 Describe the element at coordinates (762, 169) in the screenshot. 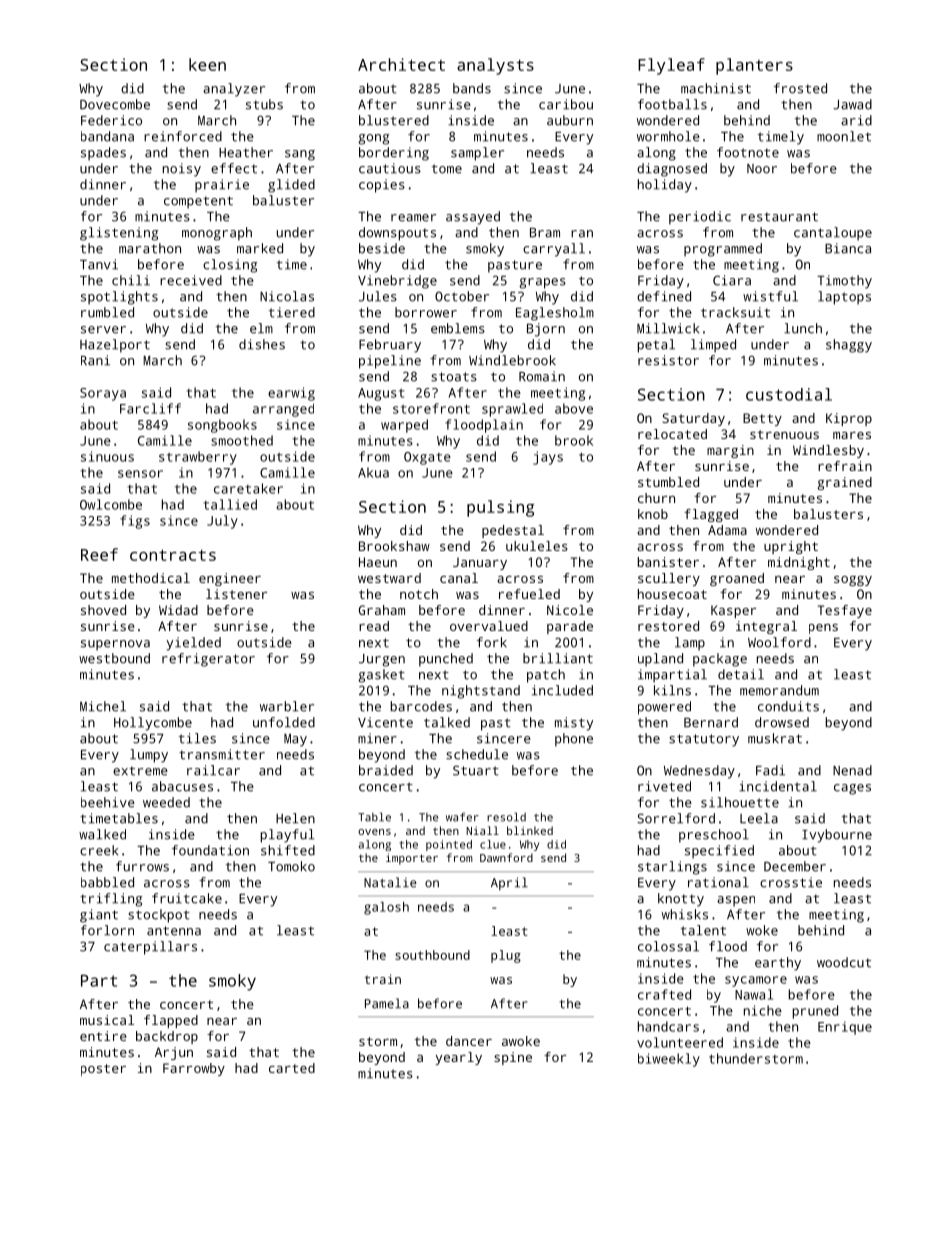

I see `Noor` at that location.
